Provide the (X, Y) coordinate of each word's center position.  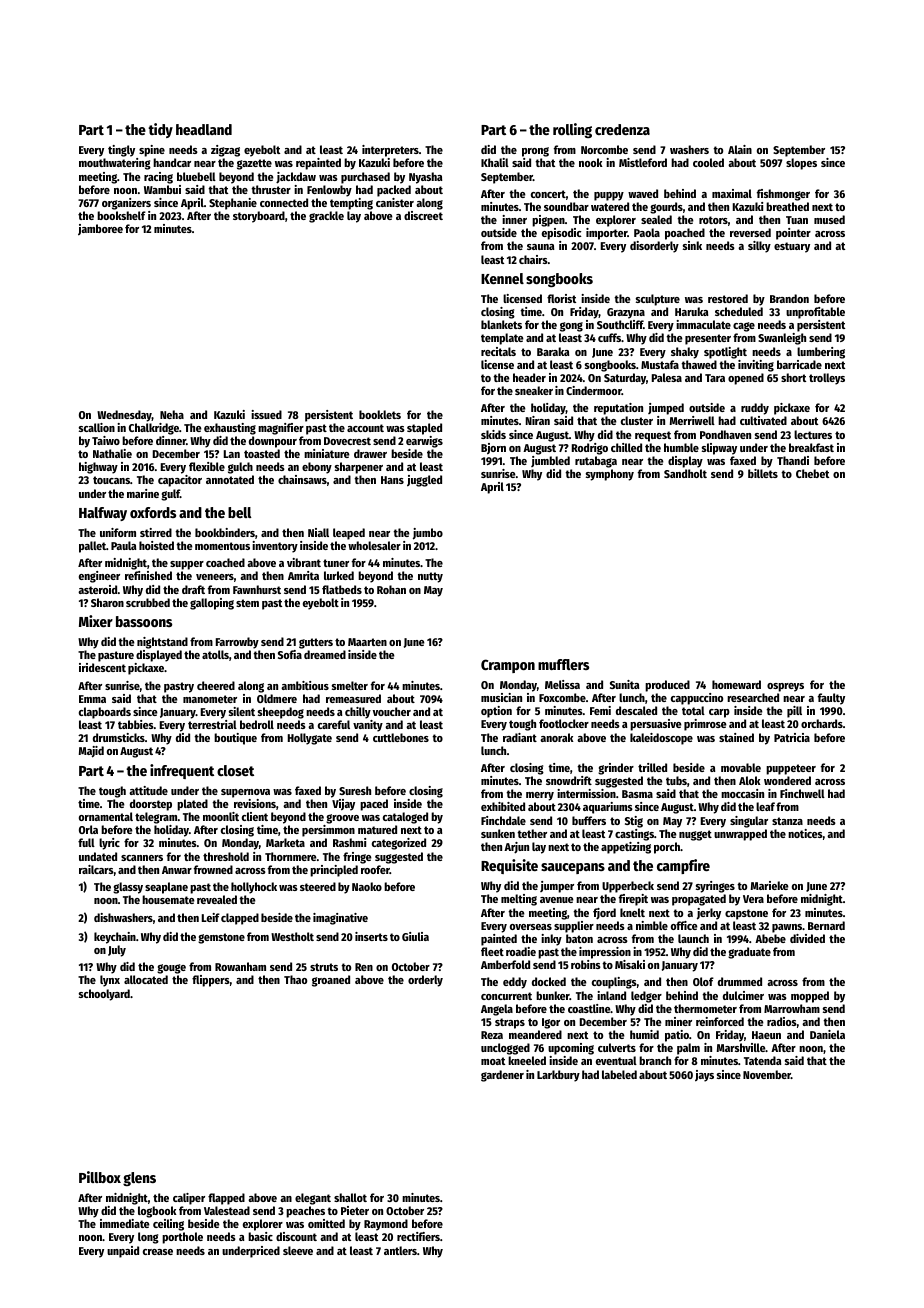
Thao (295, 979)
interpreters (390, 151)
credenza (622, 129)
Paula (123, 545)
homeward (736, 684)
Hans (392, 480)
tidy (160, 130)
